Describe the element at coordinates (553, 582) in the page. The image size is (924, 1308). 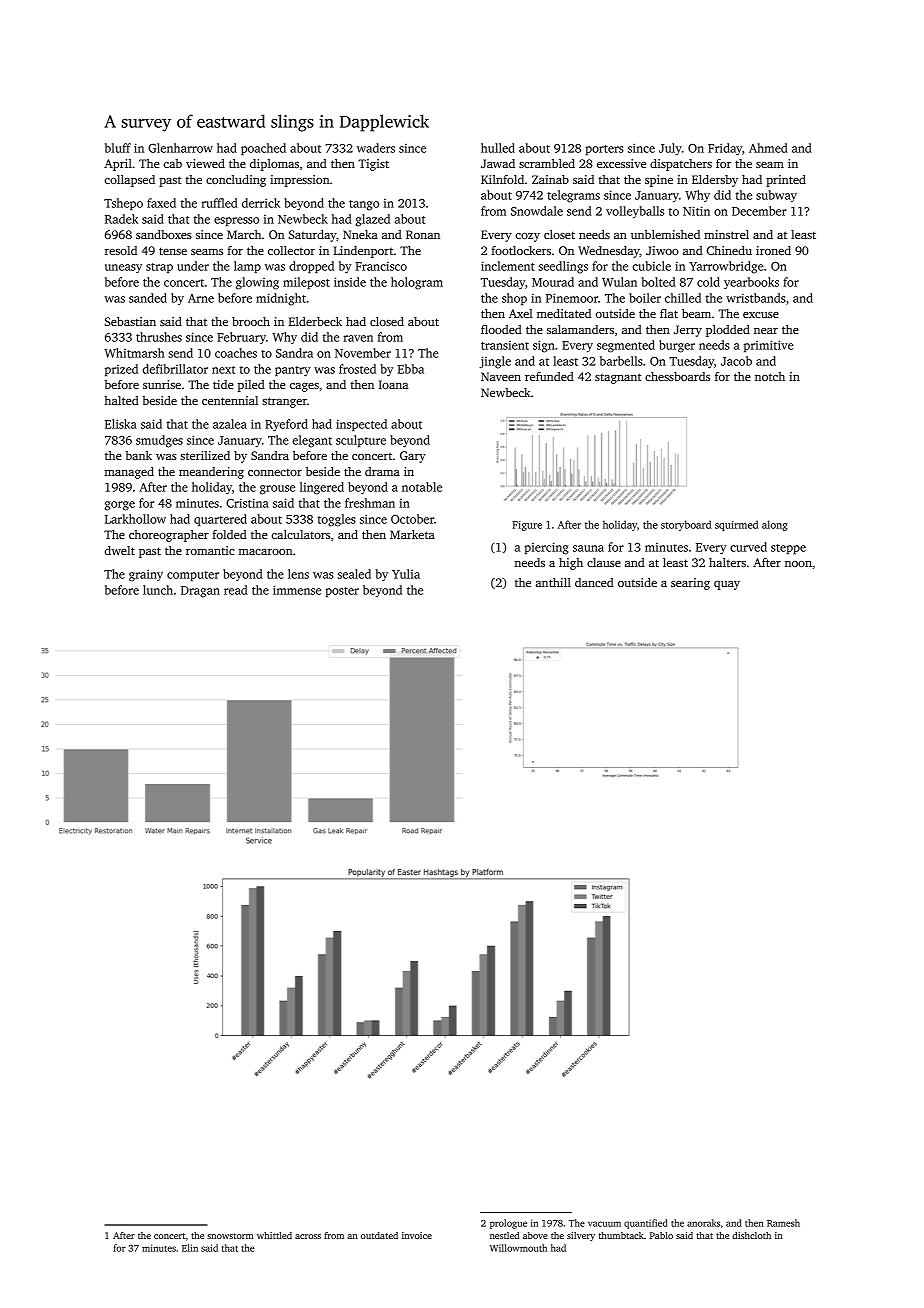
I see `anthill` at that location.
